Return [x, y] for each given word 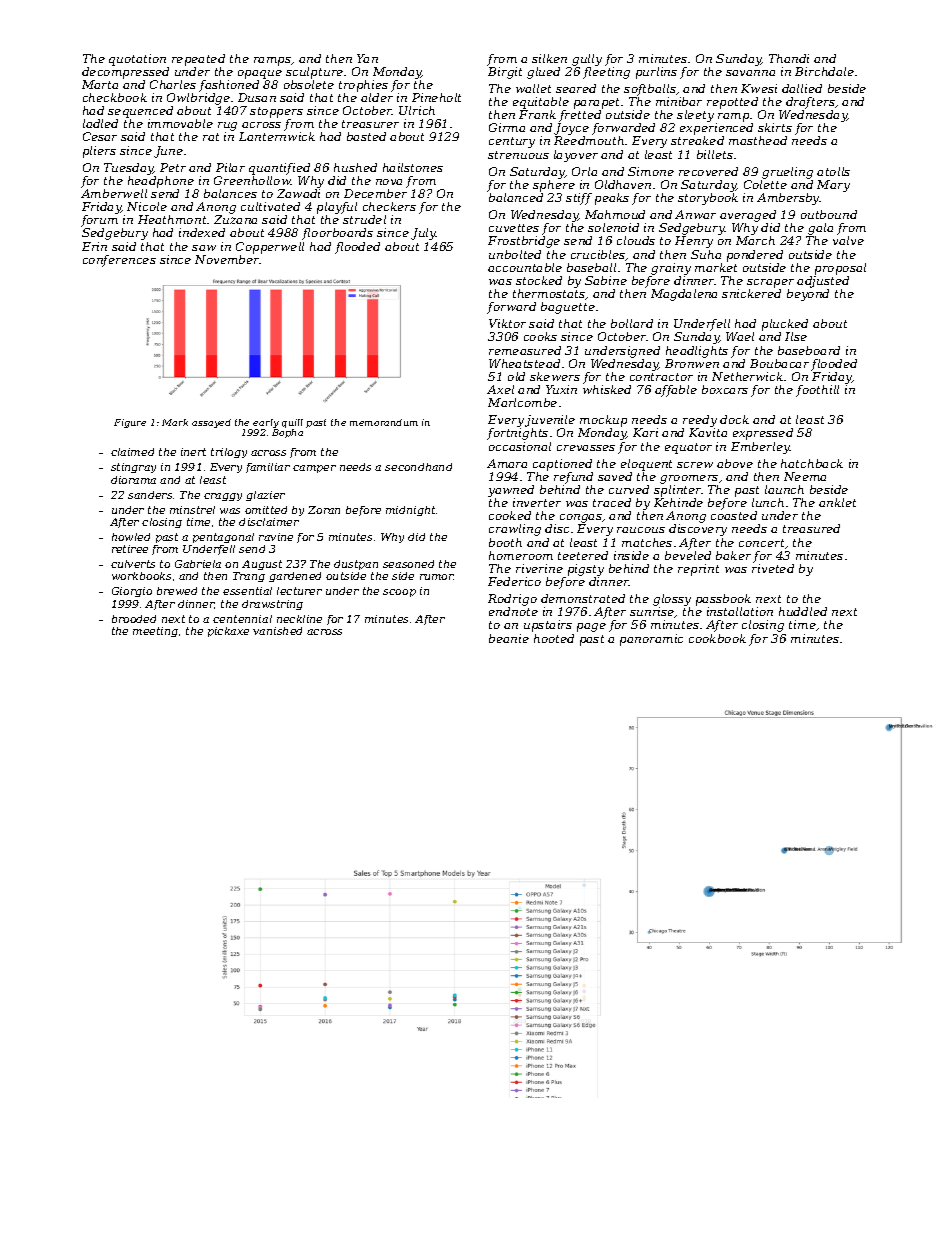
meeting [155, 632]
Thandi [789, 58]
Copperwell [270, 248]
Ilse [796, 336]
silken [549, 58]
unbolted [515, 254]
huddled [803, 611]
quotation [137, 60]
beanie [509, 638]
